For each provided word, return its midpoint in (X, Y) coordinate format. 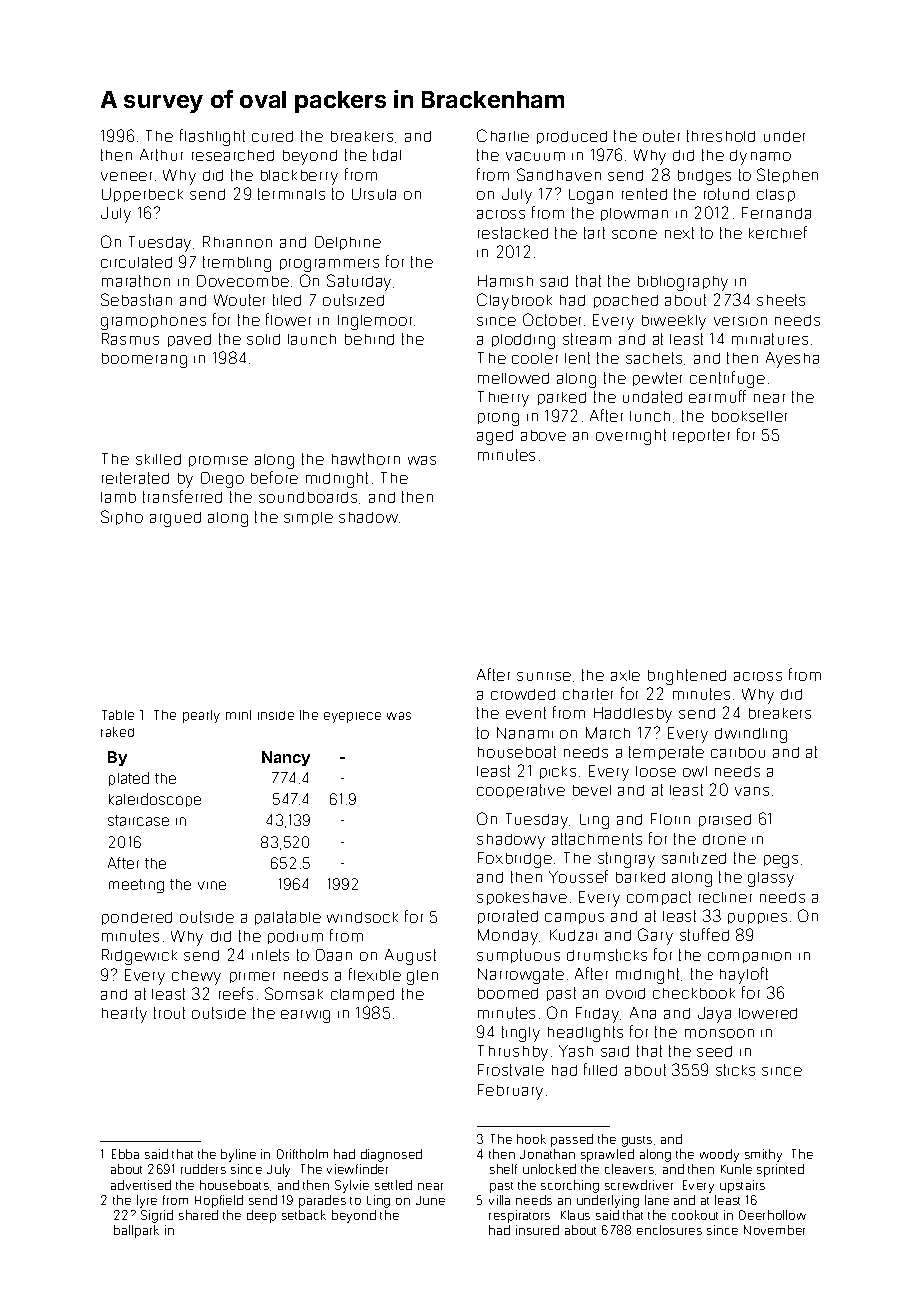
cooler (535, 358)
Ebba (125, 1154)
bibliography (683, 283)
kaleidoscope (155, 800)
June (430, 1200)
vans (752, 791)
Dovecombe (243, 281)
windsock (362, 917)
